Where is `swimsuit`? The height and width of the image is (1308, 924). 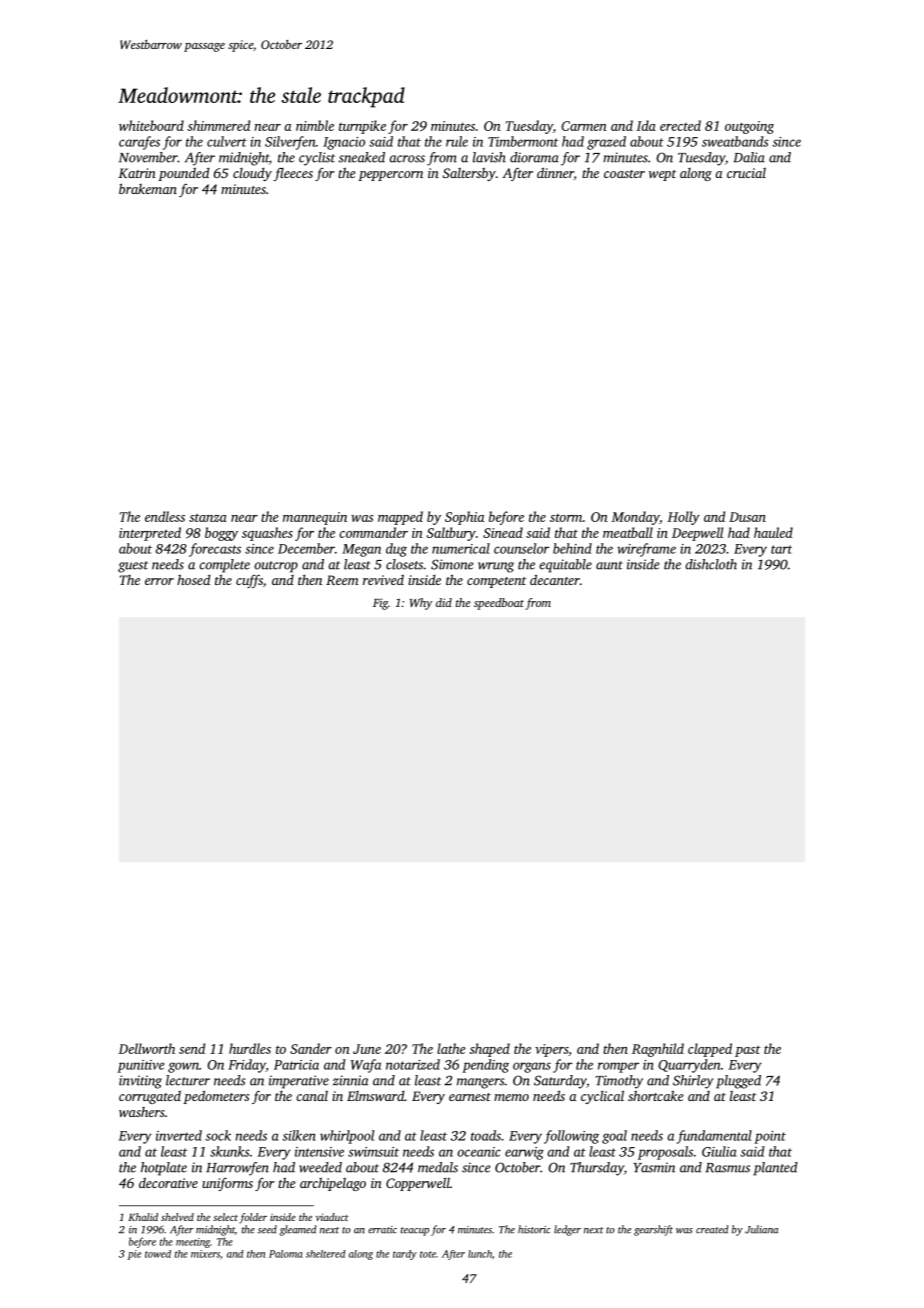
swimsuit is located at coordinates (373, 1152).
